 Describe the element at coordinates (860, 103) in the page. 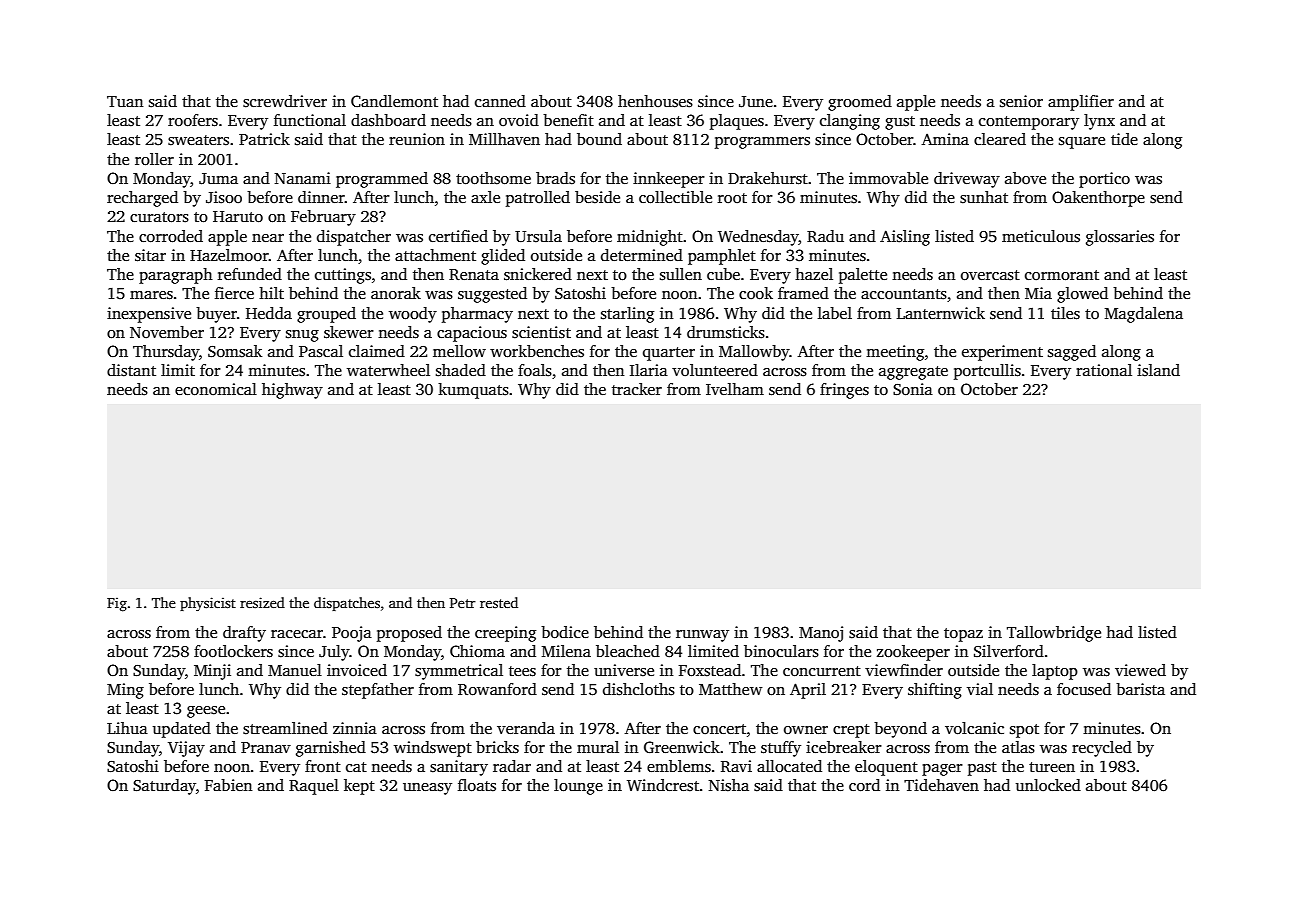

I see `groomed` at that location.
